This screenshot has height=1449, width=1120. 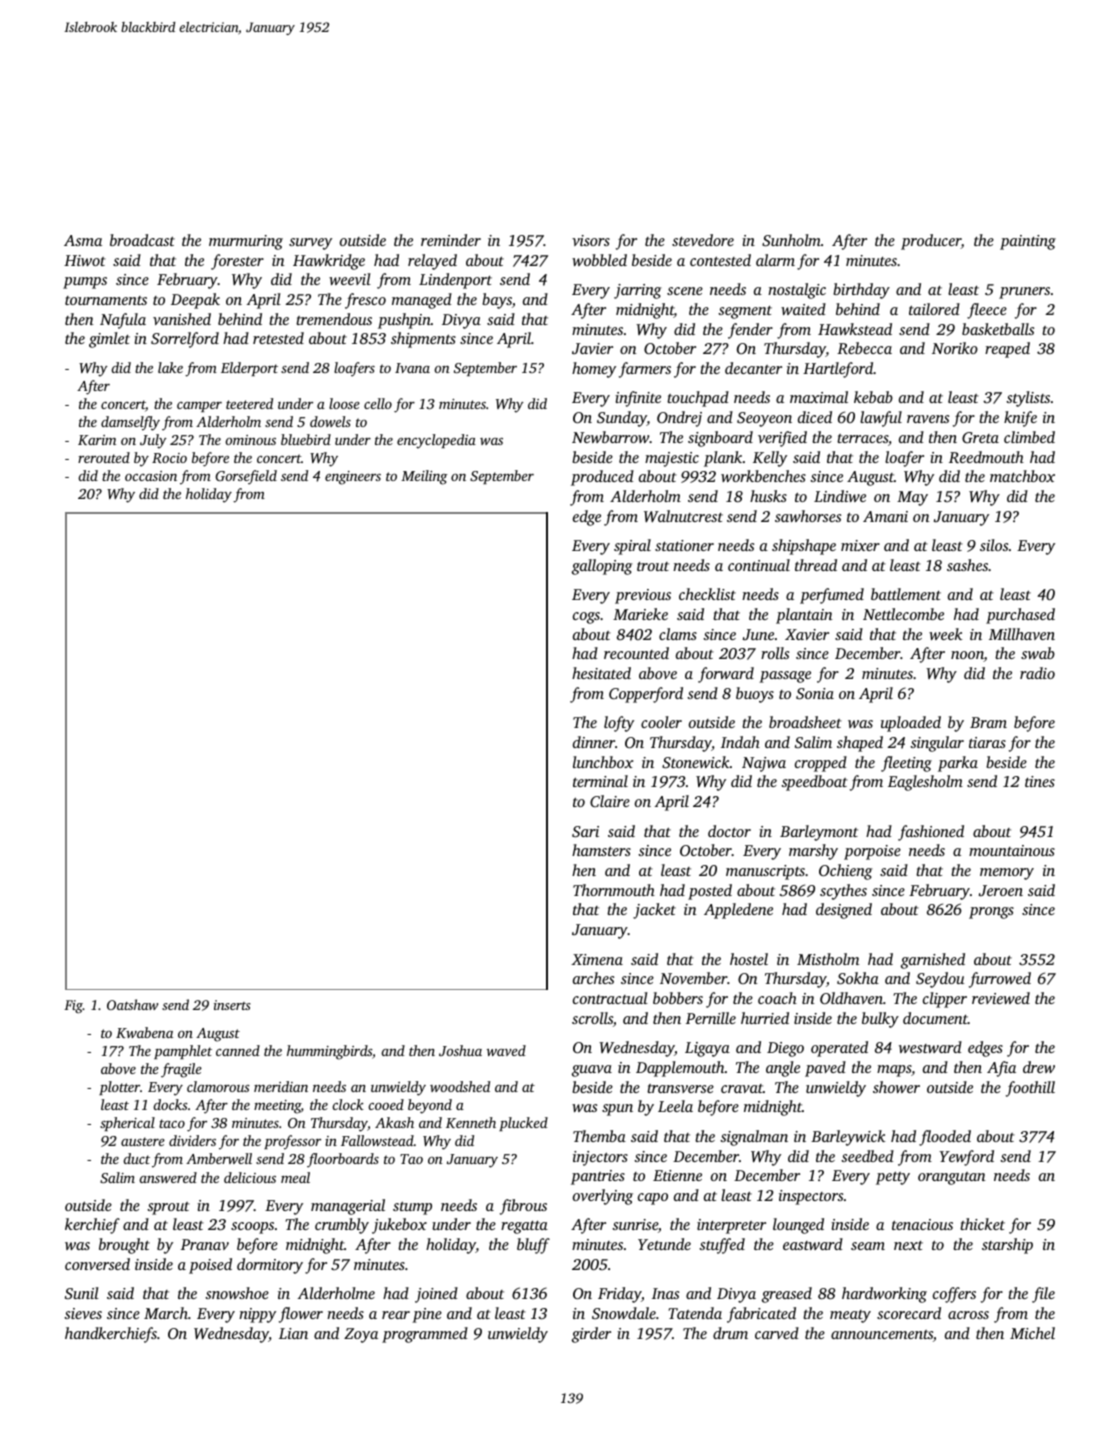 I want to click on eastward, so click(x=813, y=1244).
